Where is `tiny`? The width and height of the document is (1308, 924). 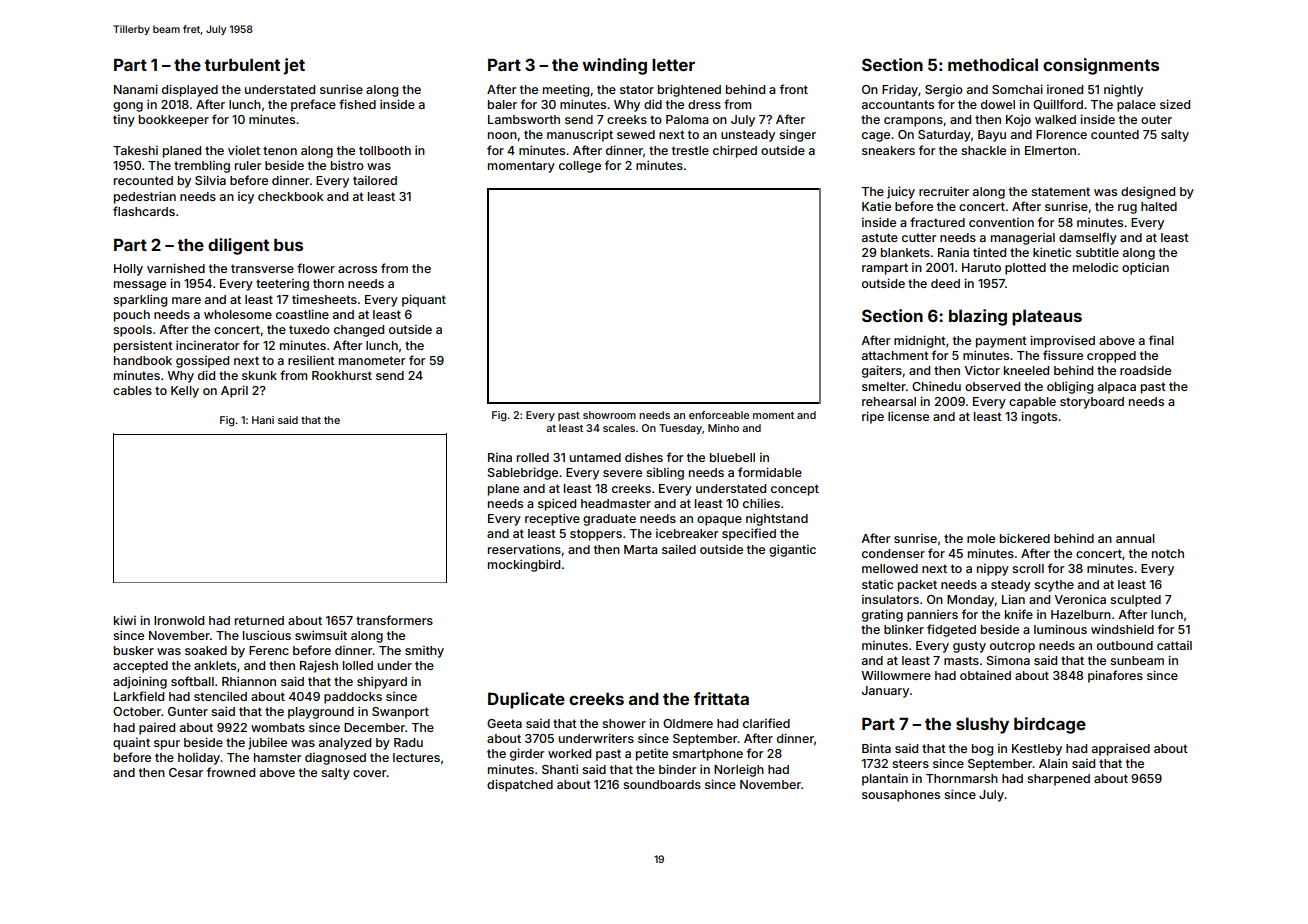 tiny is located at coordinates (124, 121).
